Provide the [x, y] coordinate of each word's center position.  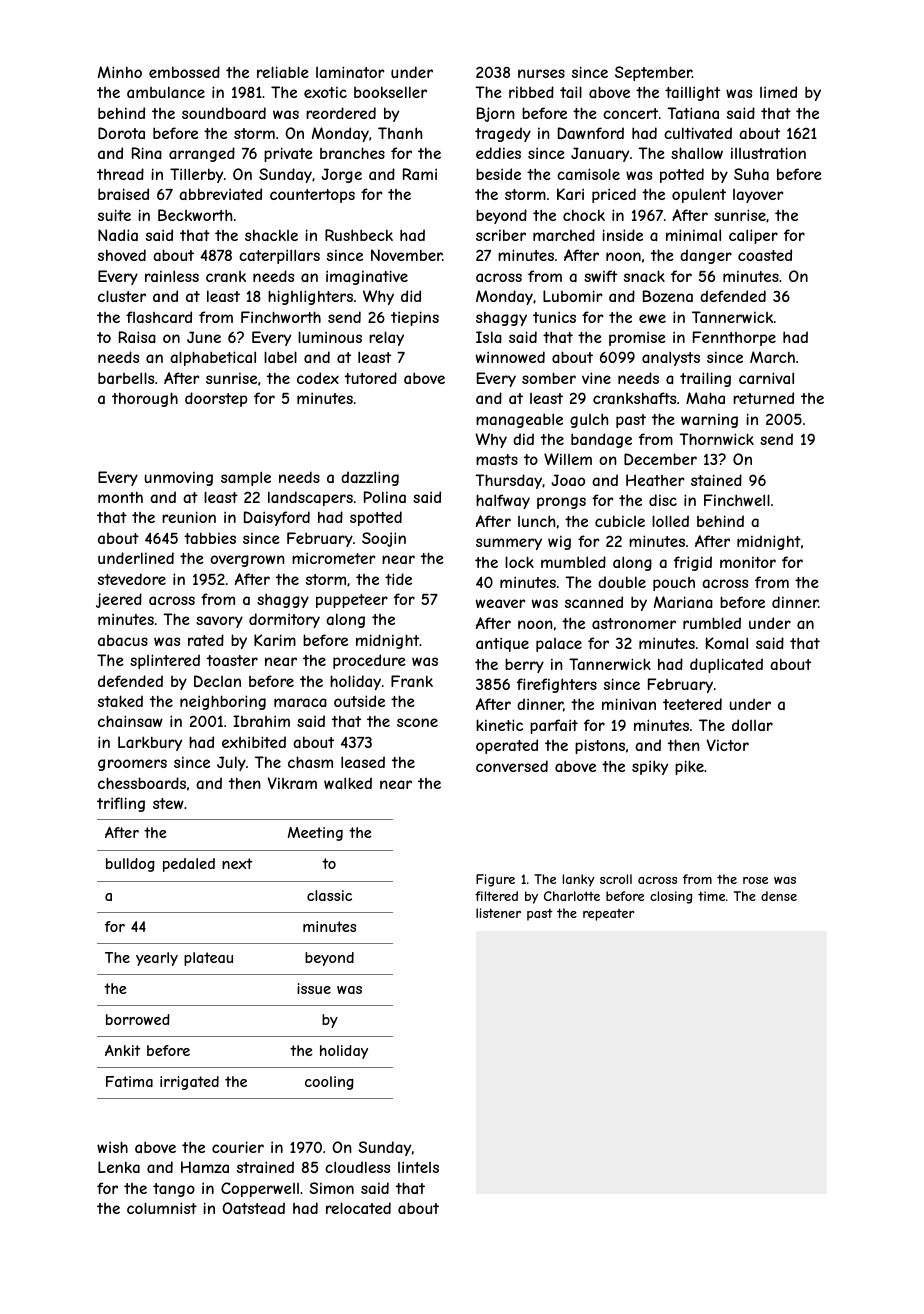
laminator [350, 72]
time [711, 896]
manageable [519, 420]
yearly [157, 959]
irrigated [189, 1083]
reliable [283, 72]
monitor [748, 562]
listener [498, 913]
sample [246, 478]
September [653, 73]
